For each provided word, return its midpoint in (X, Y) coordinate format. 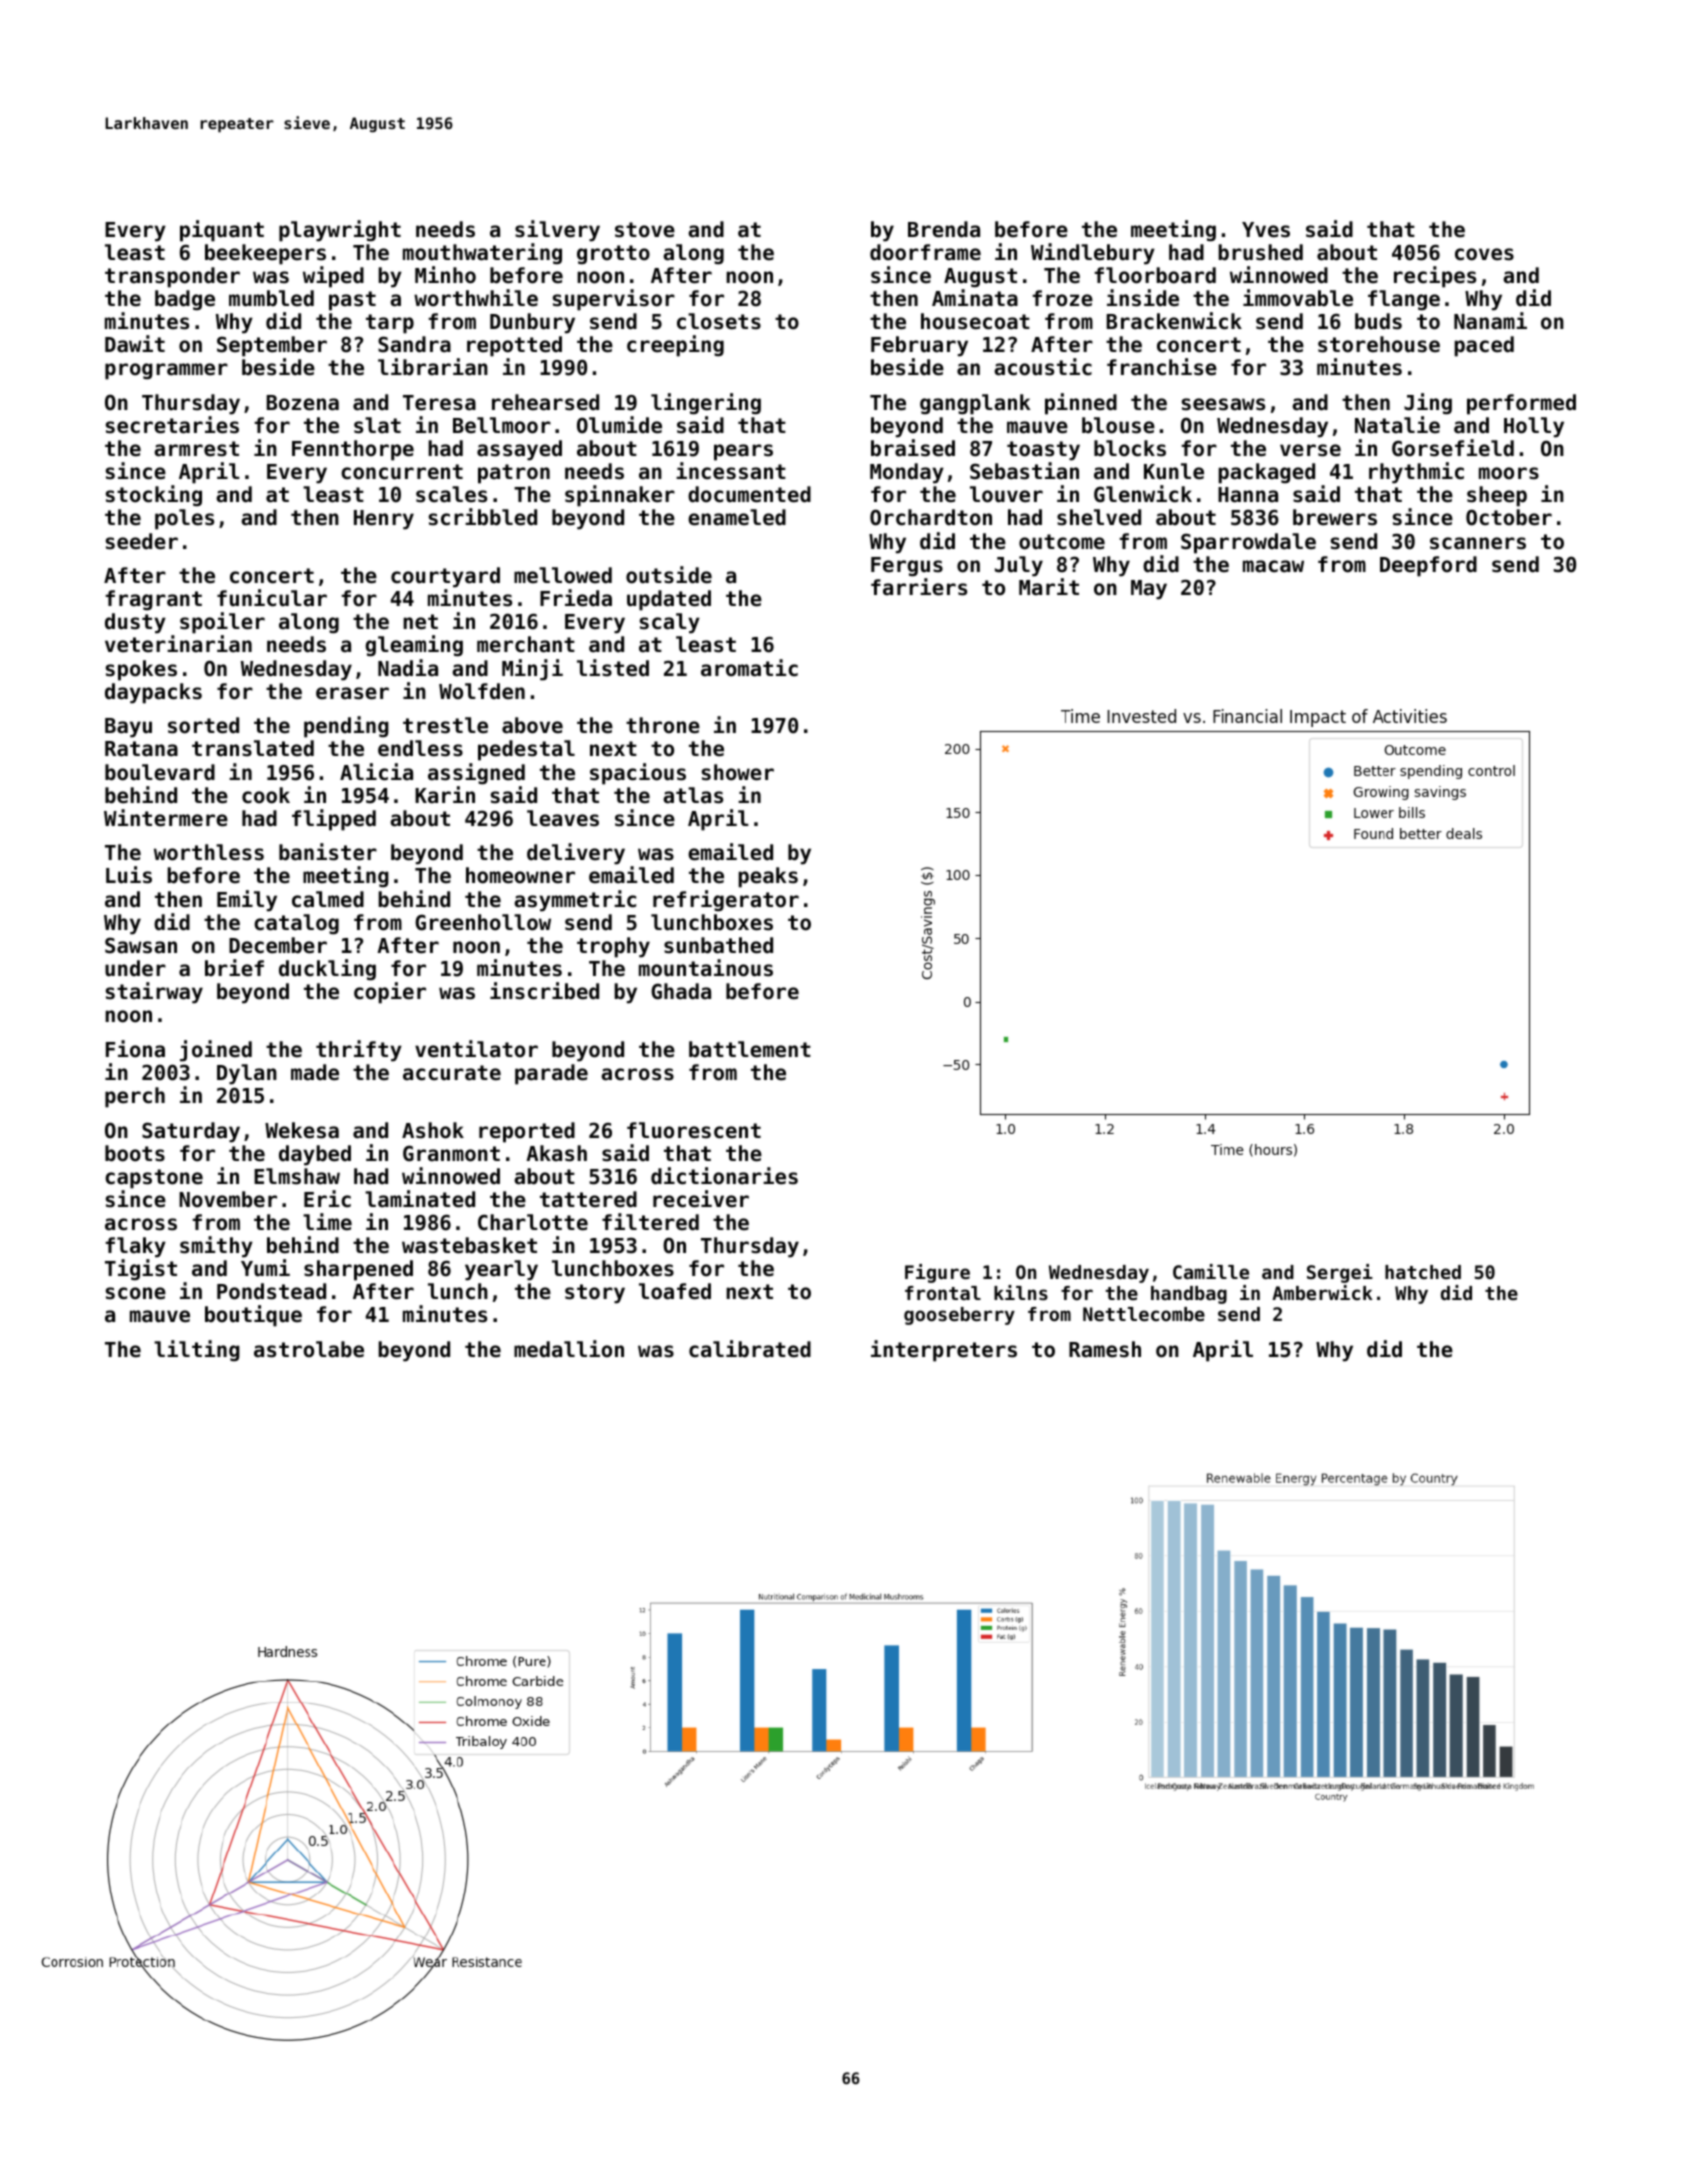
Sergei (1340, 1273)
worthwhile (476, 298)
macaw (1273, 566)
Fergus (907, 566)
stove (645, 230)
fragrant (153, 600)
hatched (1423, 1272)
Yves (1266, 230)
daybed (315, 1155)
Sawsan (141, 945)
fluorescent (694, 1130)
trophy (613, 947)
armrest (196, 449)
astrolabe (309, 1349)
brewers (1335, 517)
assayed (519, 450)
